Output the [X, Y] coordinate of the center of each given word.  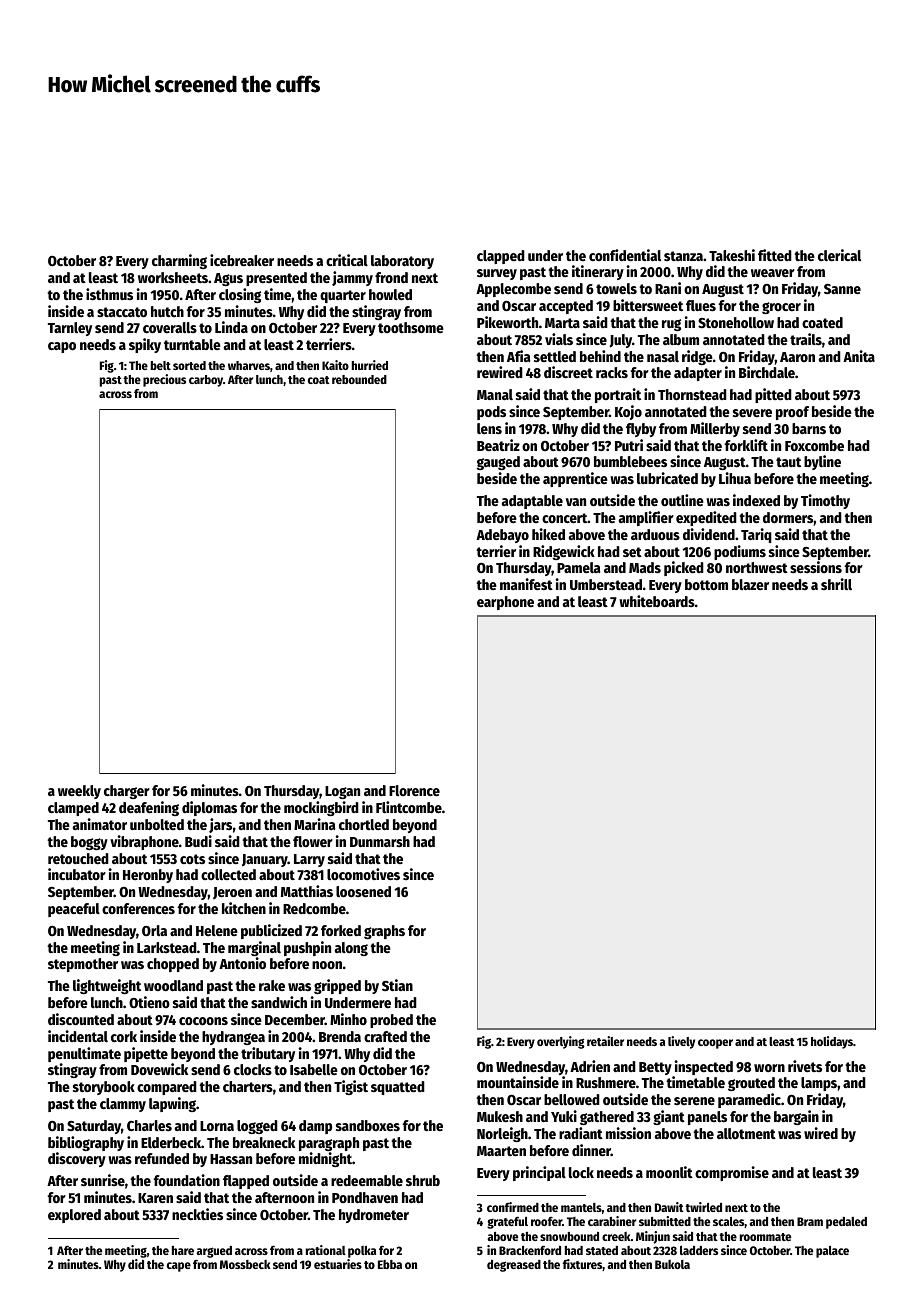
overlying [561, 1042]
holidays [832, 1042]
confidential [625, 255]
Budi [198, 841]
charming [179, 261]
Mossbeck [245, 1264]
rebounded [359, 379]
